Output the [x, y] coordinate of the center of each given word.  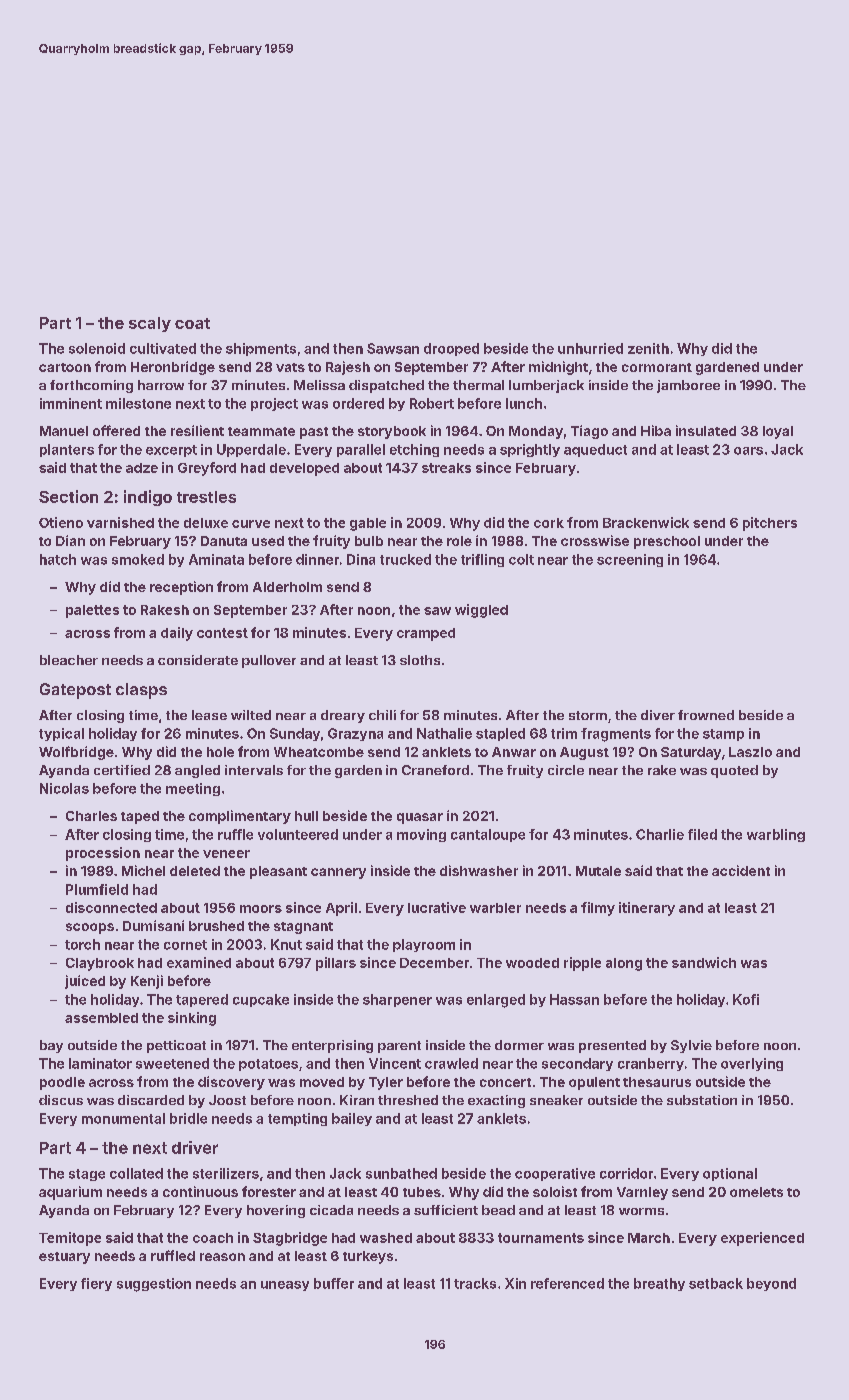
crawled [451, 1063]
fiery [96, 1284]
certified [122, 770]
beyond [771, 1284]
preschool [667, 542]
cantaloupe [488, 835]
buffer [334, 1283]
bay [51, 1046]
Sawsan [393, 348]
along [624, 964]
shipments [261, 349]
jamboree [688, 386]
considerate [198, 660]
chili [382, 715]
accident [741, 870]
